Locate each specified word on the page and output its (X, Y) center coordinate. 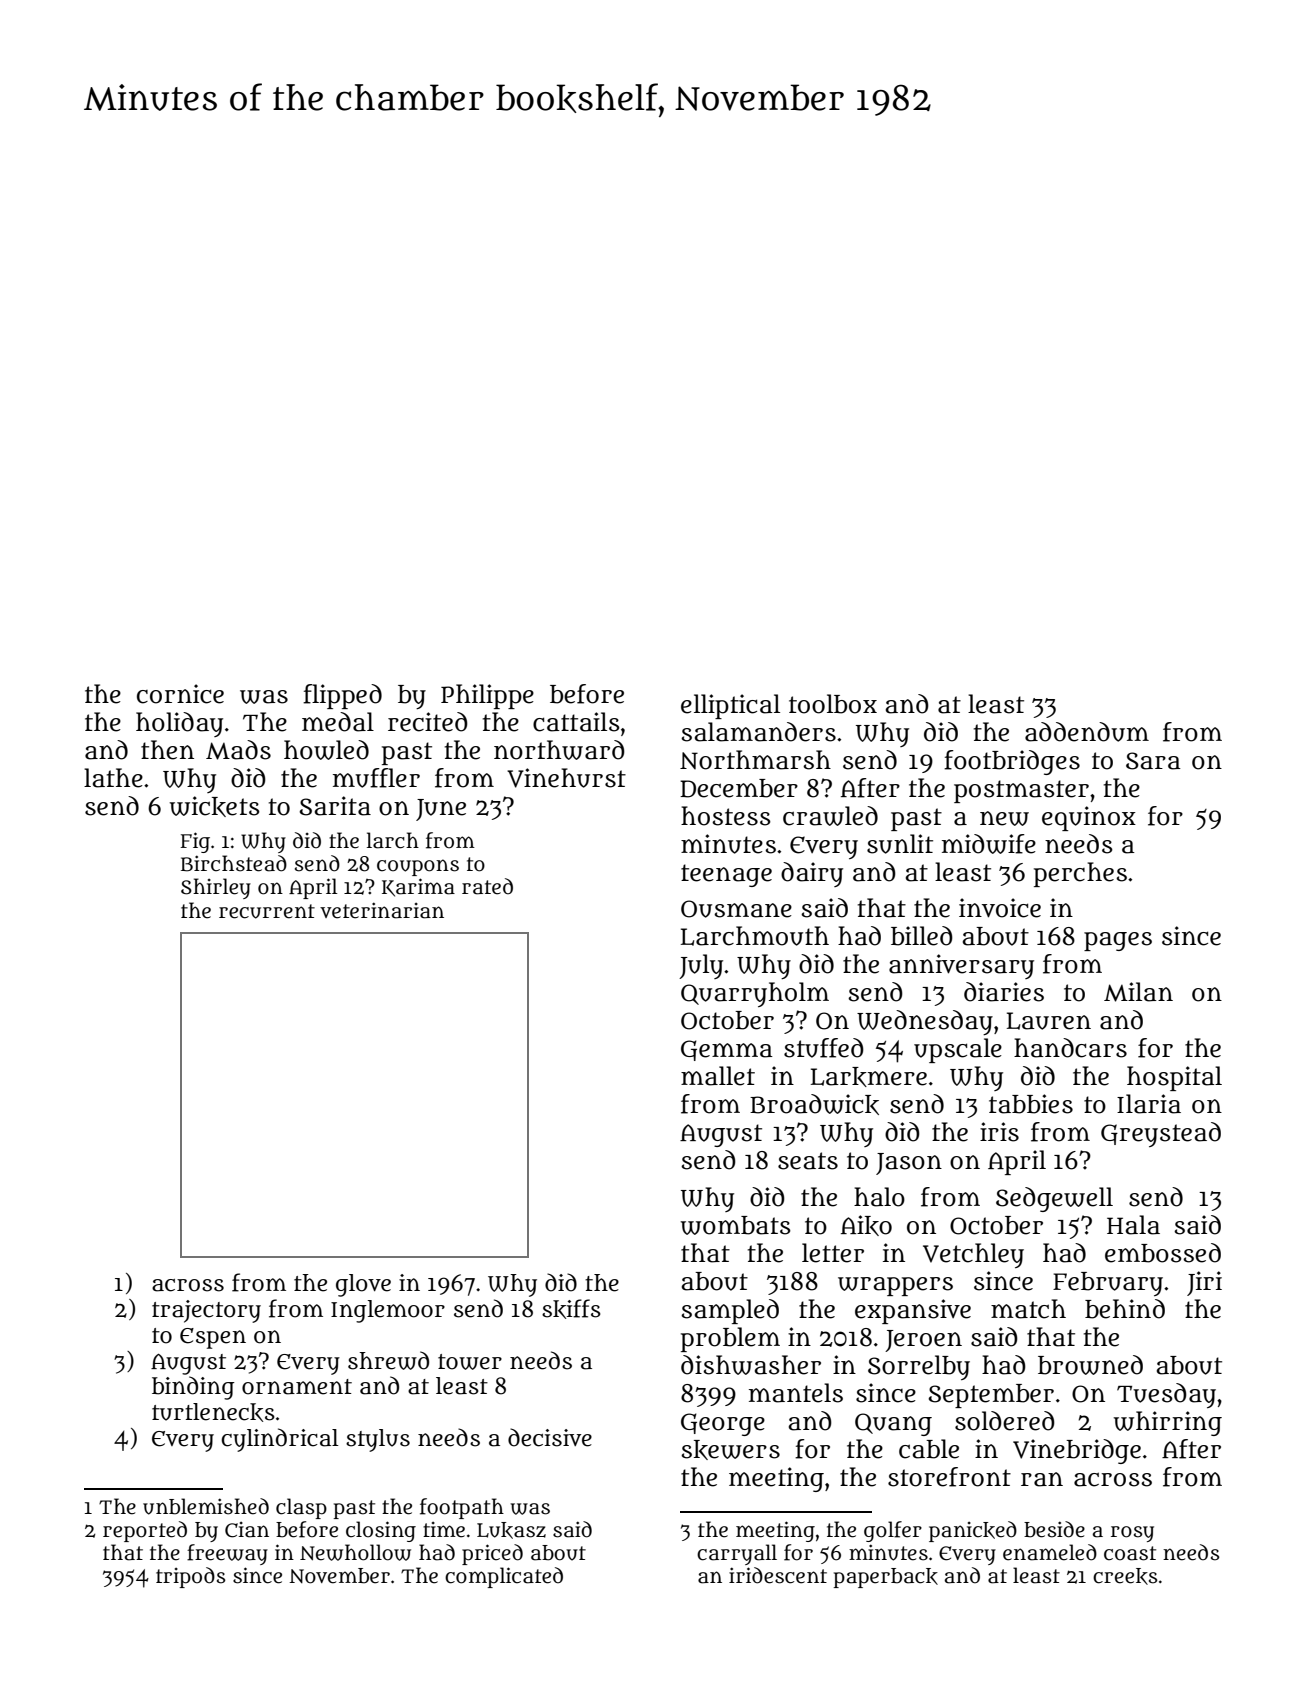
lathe (113, 778)
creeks (1125, 1576)
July (701, 966)
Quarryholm (755, 994)
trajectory (206, 1311)
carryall (737, 1554)
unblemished (206, 1506)
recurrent (267, 911)
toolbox (833, 704)
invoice (1000, 908)
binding (193, 1388)
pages (1118, 941)
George (723, 1424)
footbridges (1012, 762)
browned (1090, 1365)
